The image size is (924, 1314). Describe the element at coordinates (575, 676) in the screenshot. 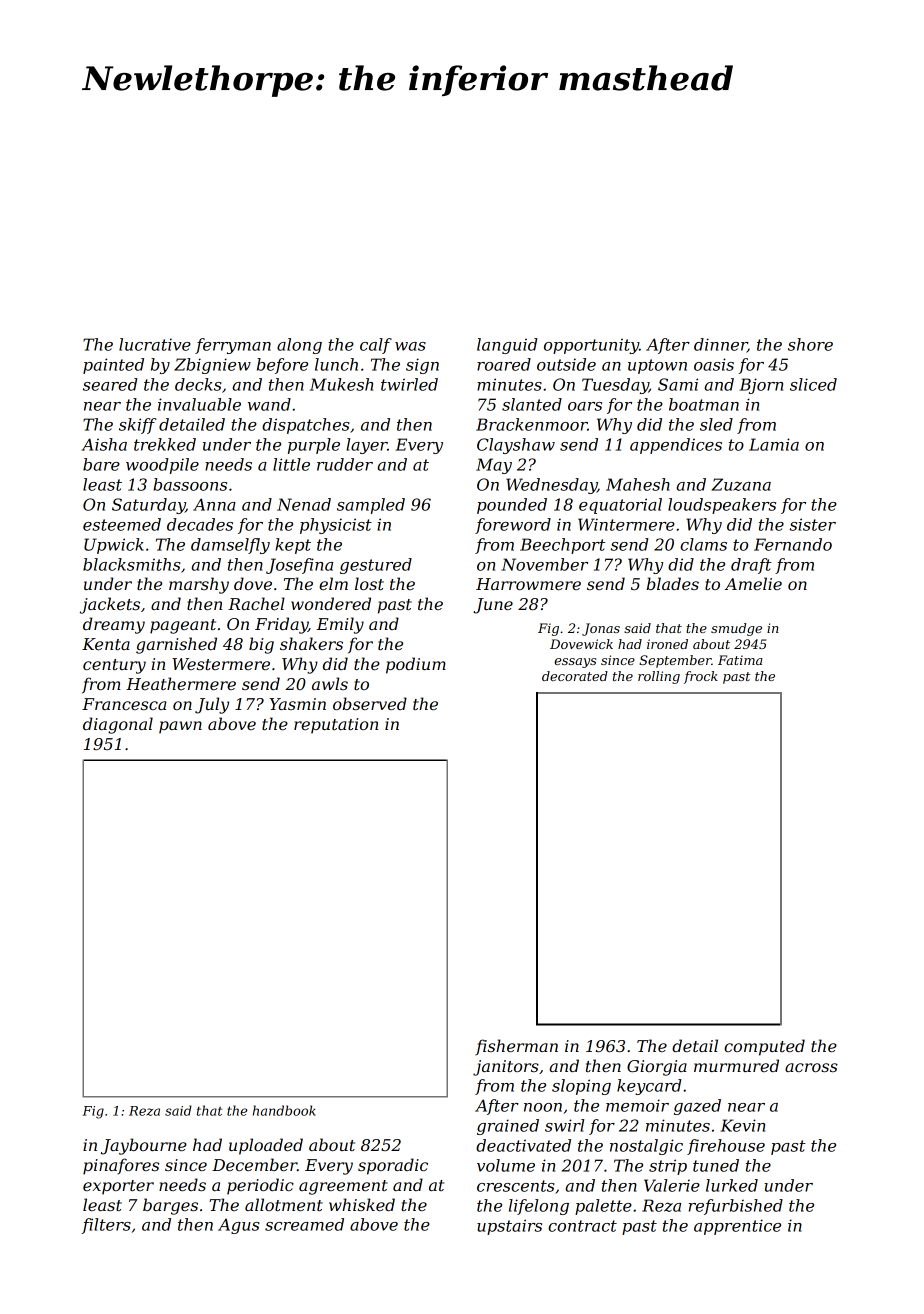

I see `decorated` at that location.
